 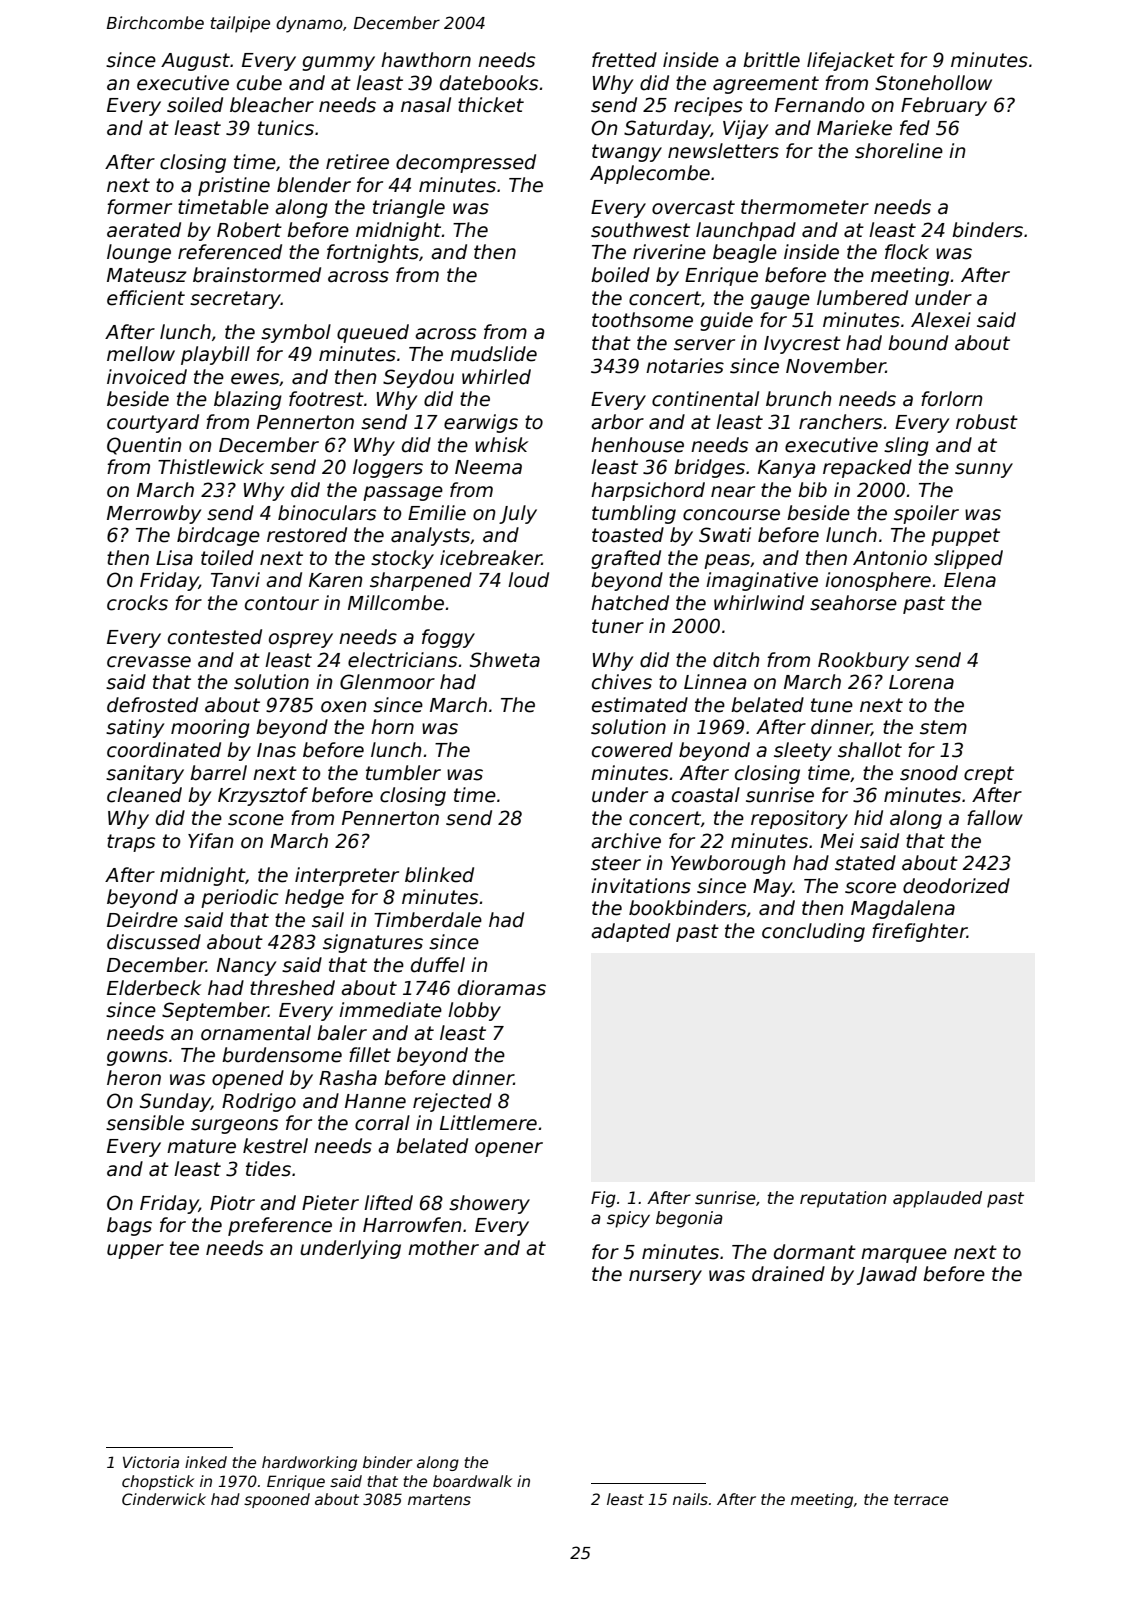 I want to click on Shweta, so click(x=505, y=660).
